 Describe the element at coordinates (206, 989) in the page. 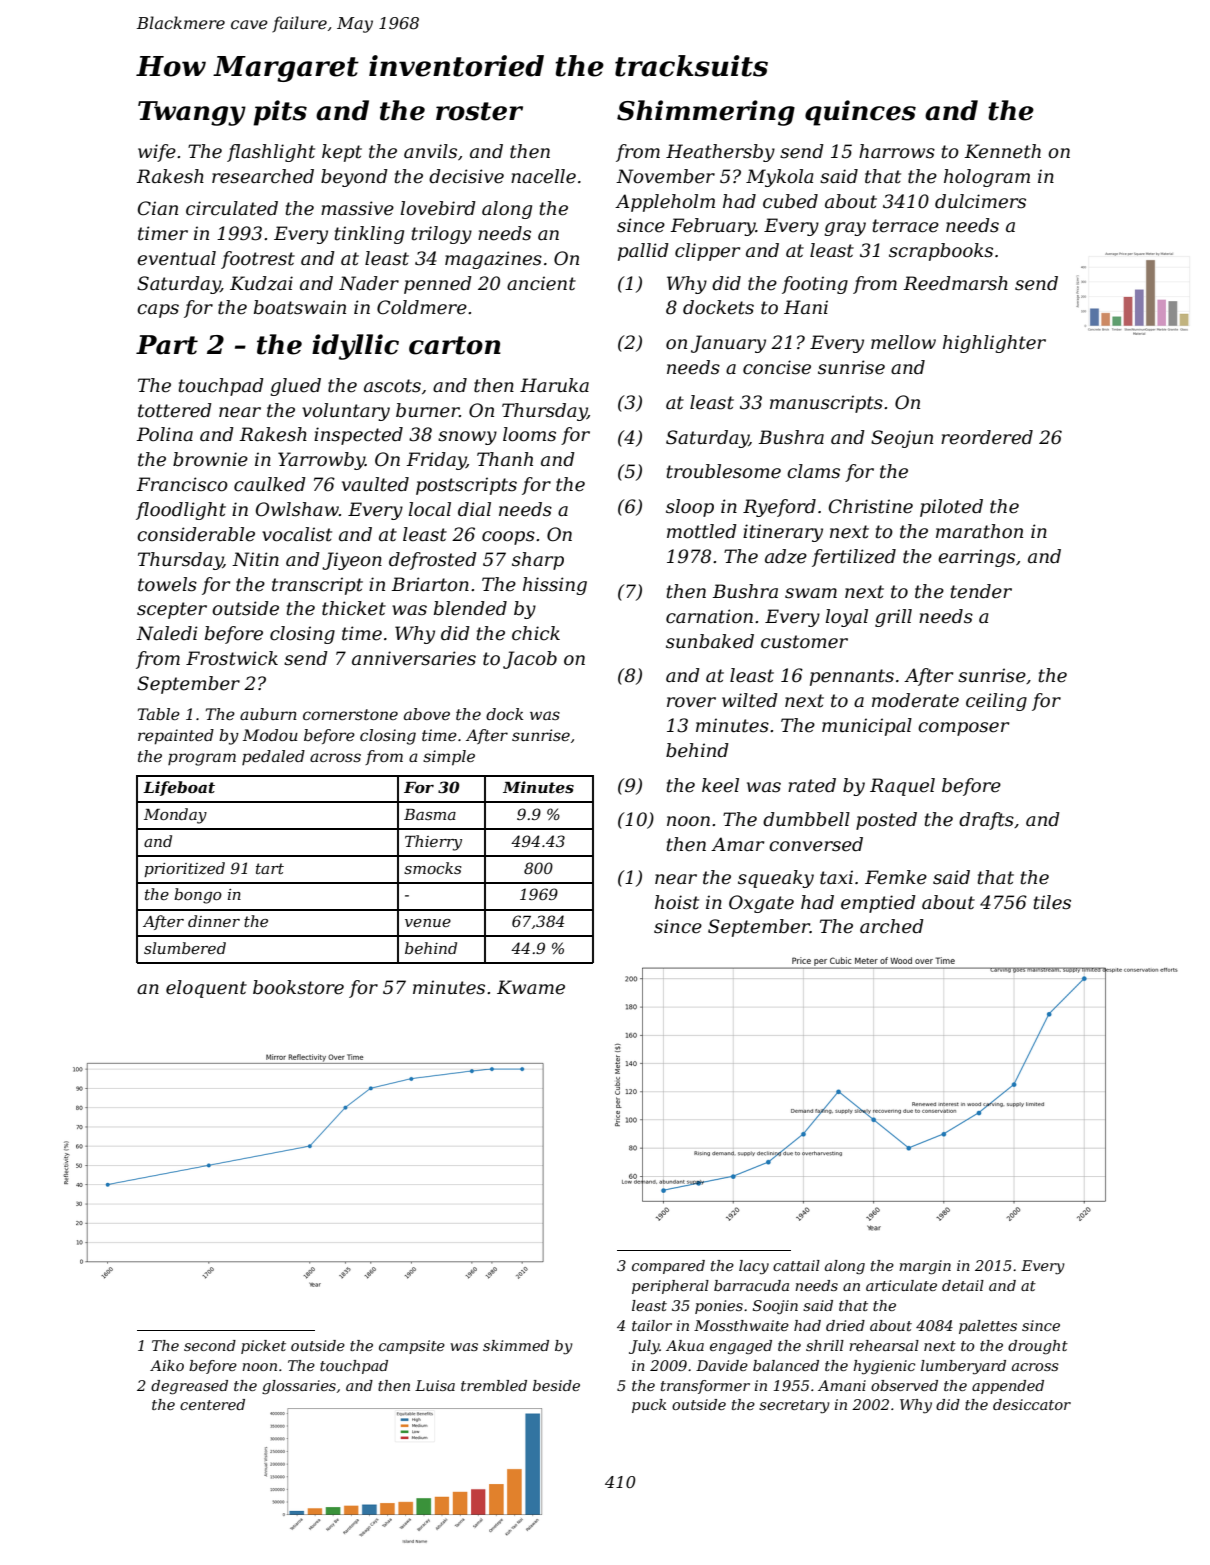

I see `eloquent` at that location.
